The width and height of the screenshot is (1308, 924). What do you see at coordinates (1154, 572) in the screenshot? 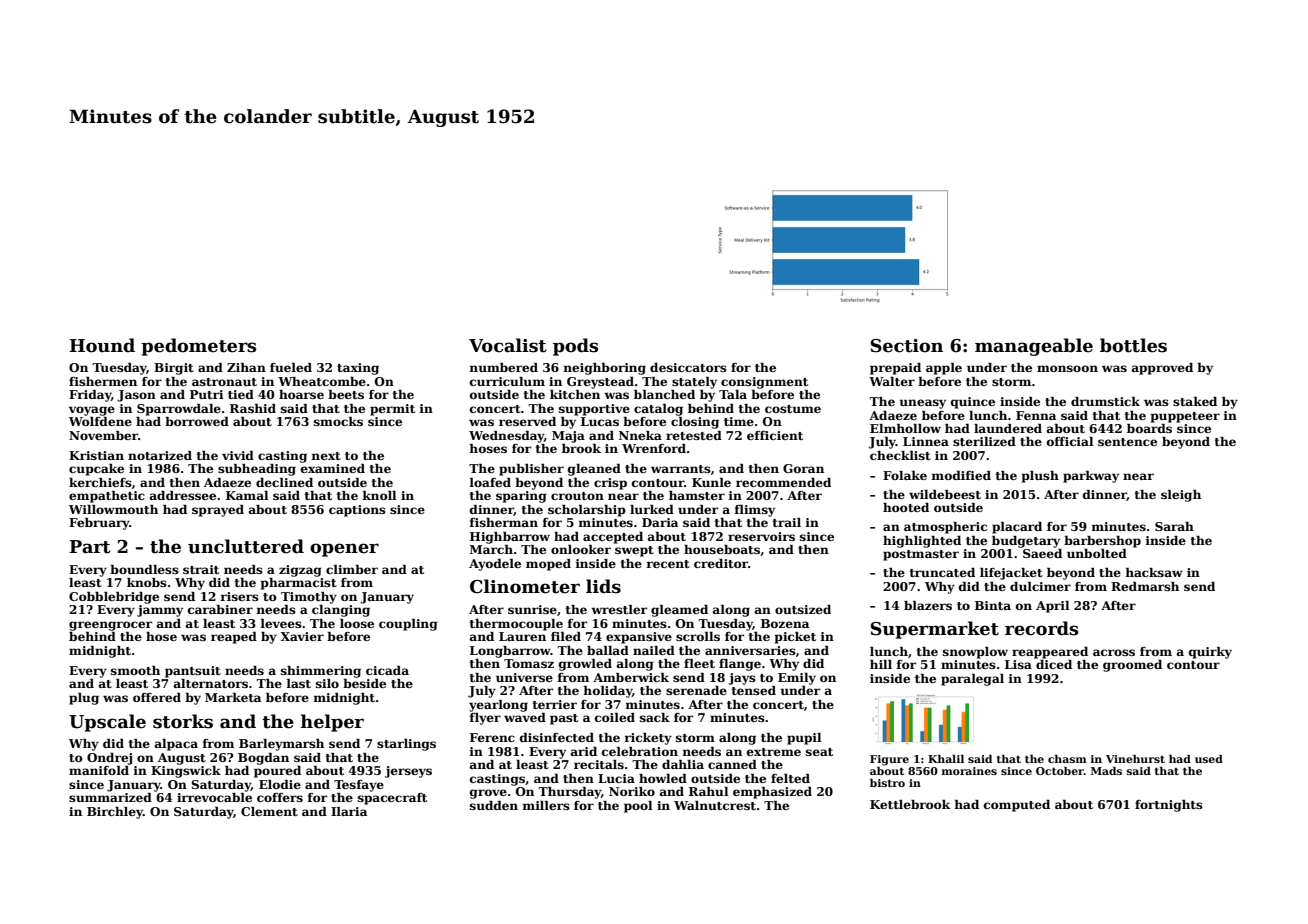
I see `hacksaw` at bounding box center [1154, 572].
